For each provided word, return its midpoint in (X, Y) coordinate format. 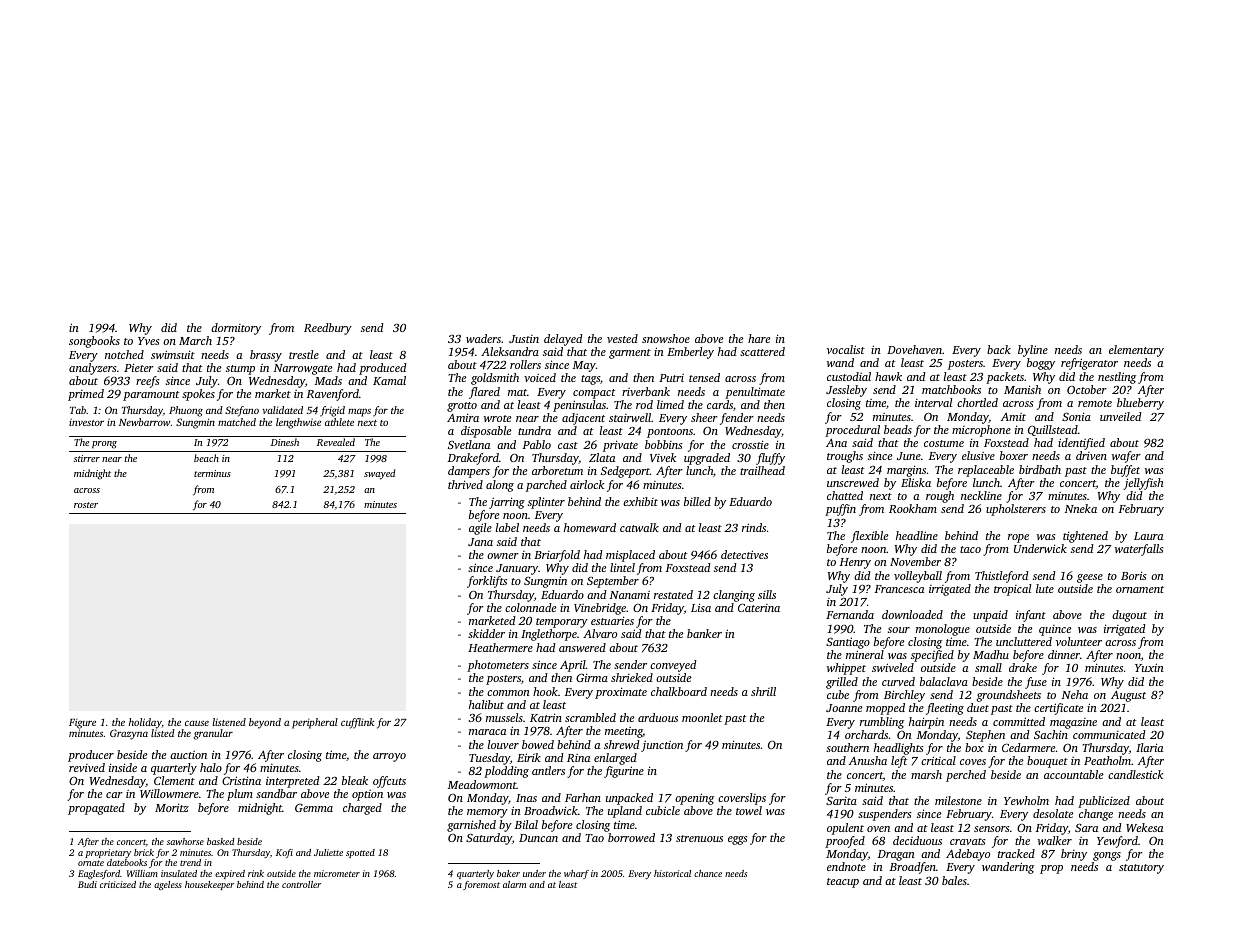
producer (91, 756)
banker (704, 633)
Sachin (1051, 734)
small (988, 667)
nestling (1117, 378)
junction (662, 746)
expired (230, 874)
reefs (148, 382)
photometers (498, 666)
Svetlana (469, 444)
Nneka (1081, 508)
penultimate (755, 393)
